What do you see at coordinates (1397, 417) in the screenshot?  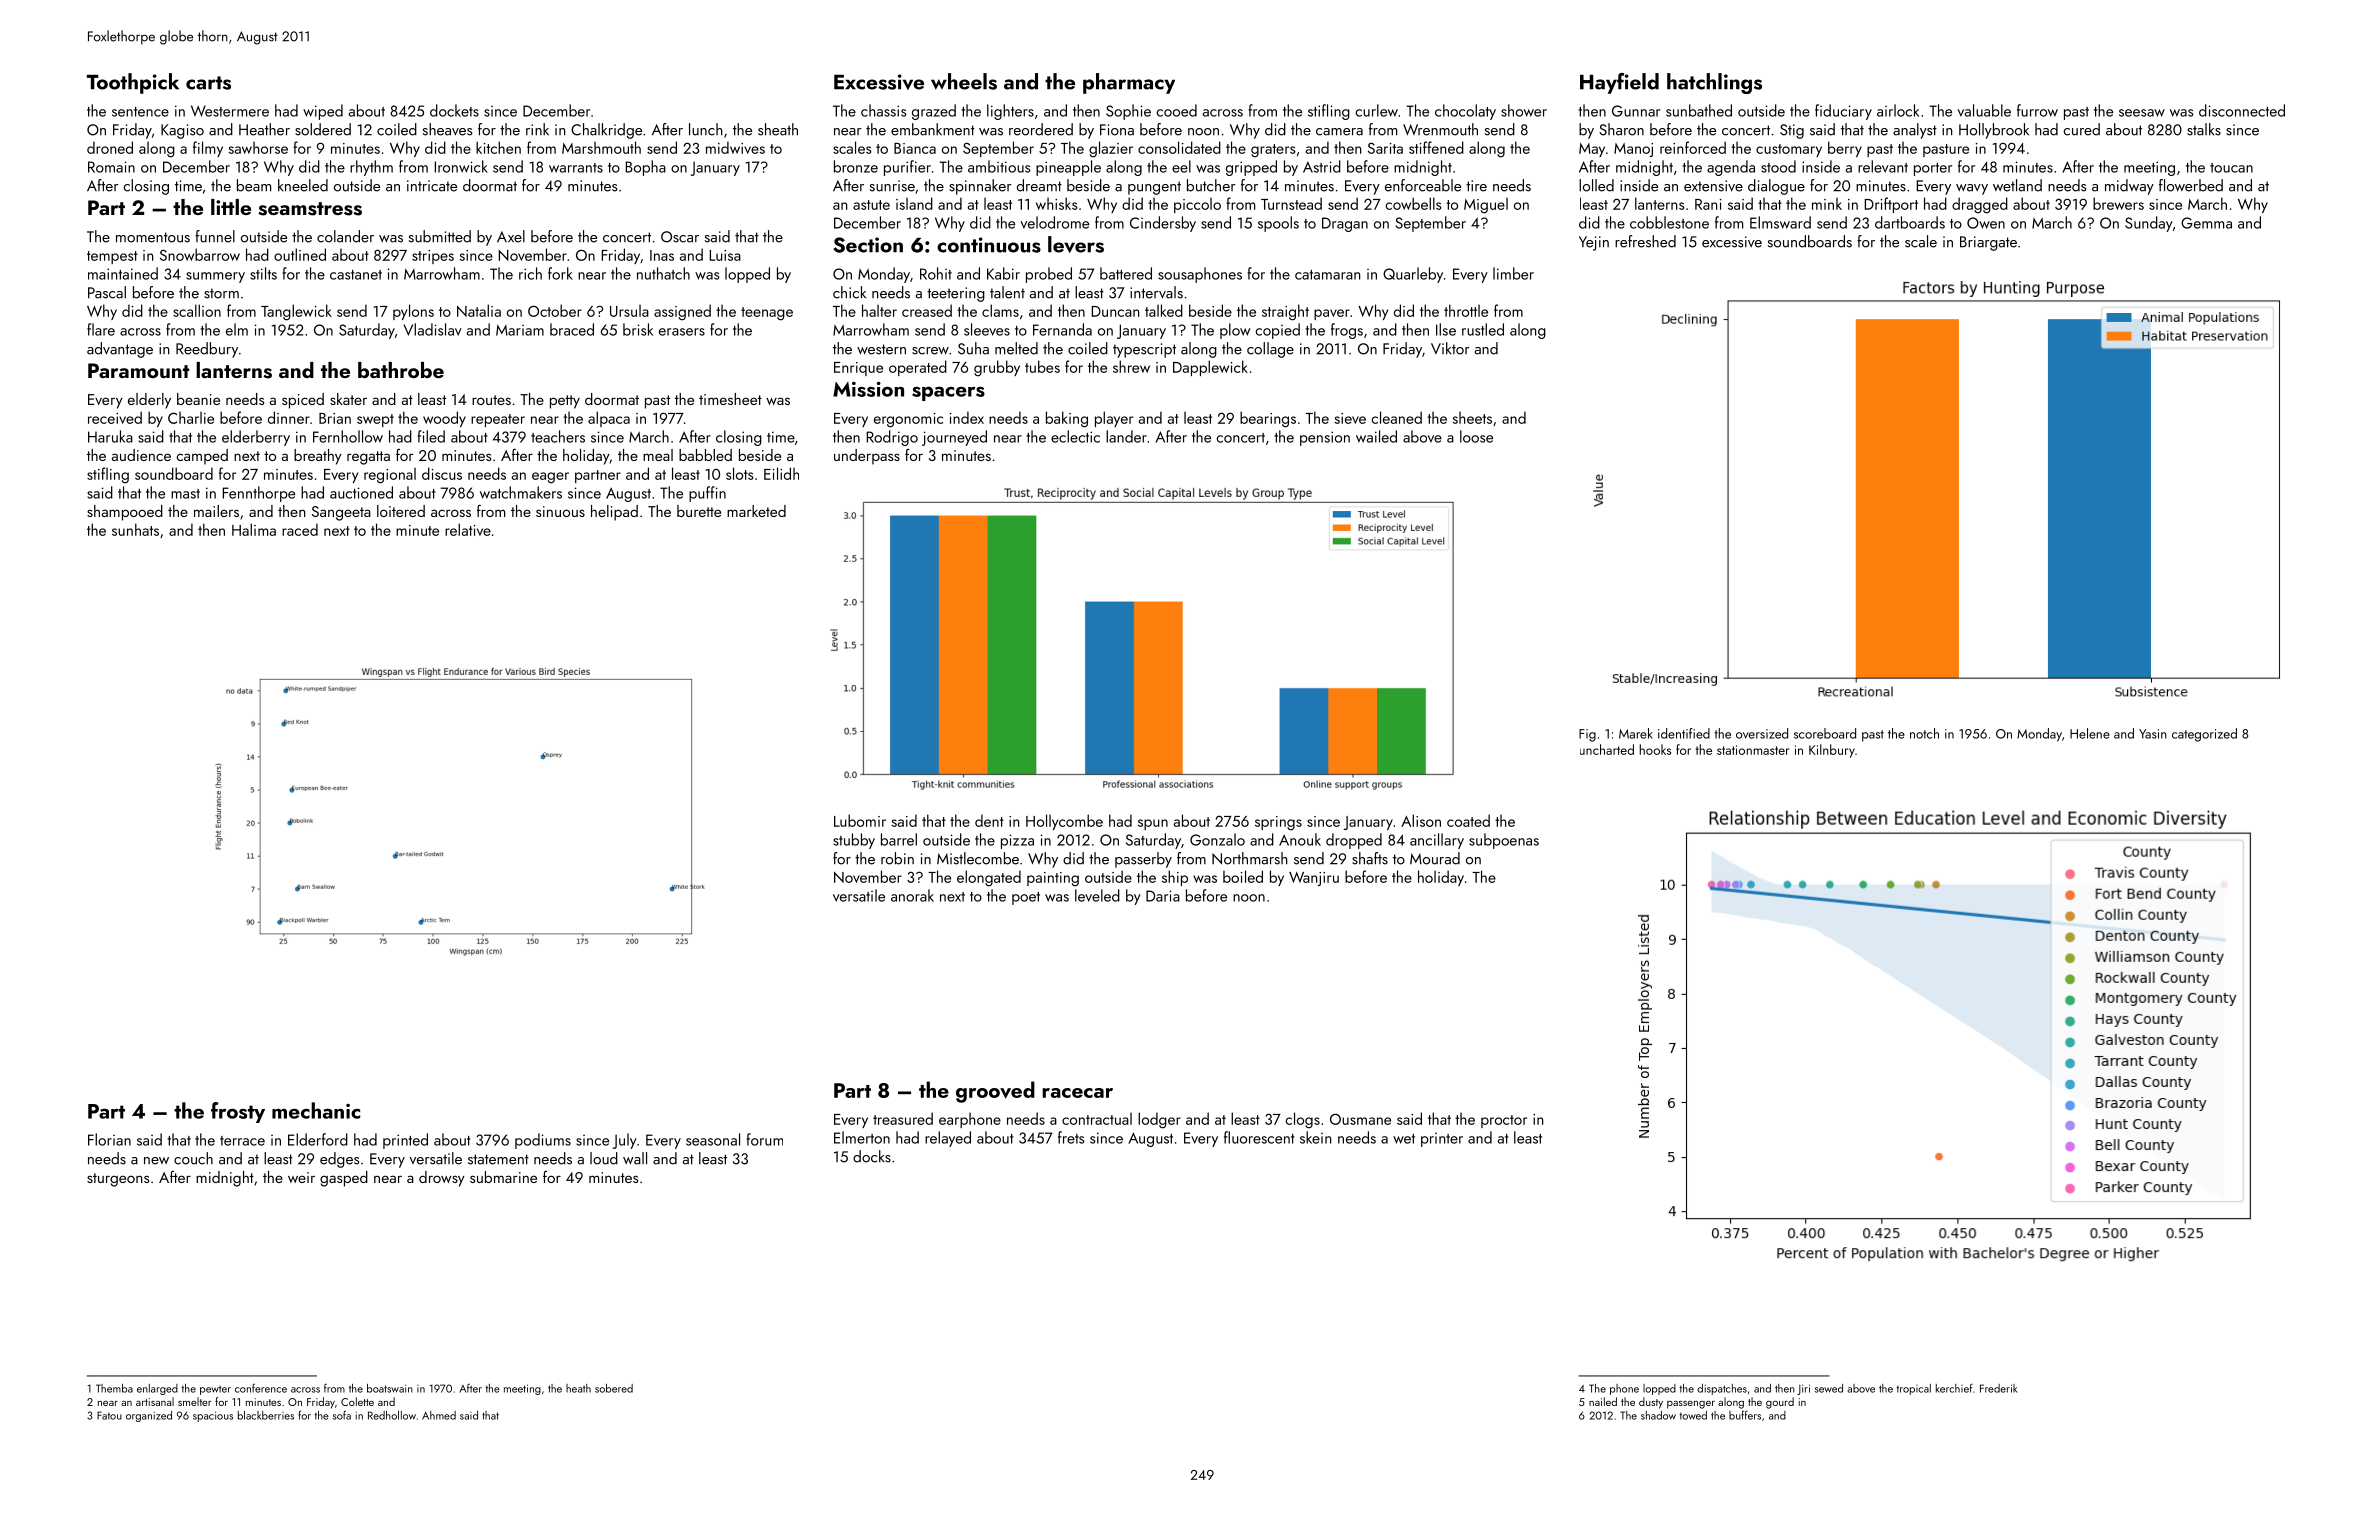 I see `cleaned` at bounding box center [1397, 417].
